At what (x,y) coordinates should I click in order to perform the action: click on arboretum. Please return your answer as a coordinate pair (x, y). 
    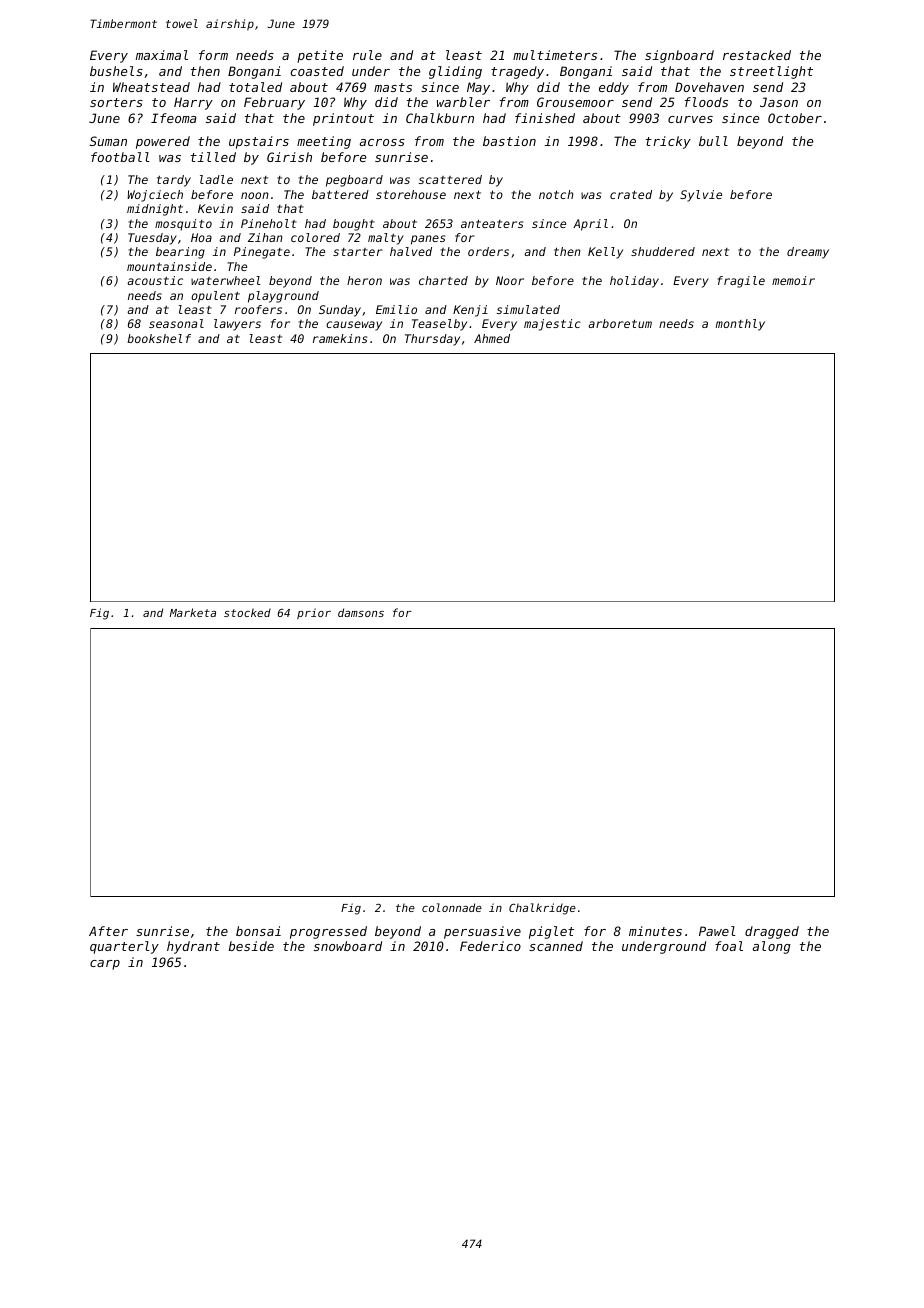
    Looking at the image, I should click on (620, 323).
